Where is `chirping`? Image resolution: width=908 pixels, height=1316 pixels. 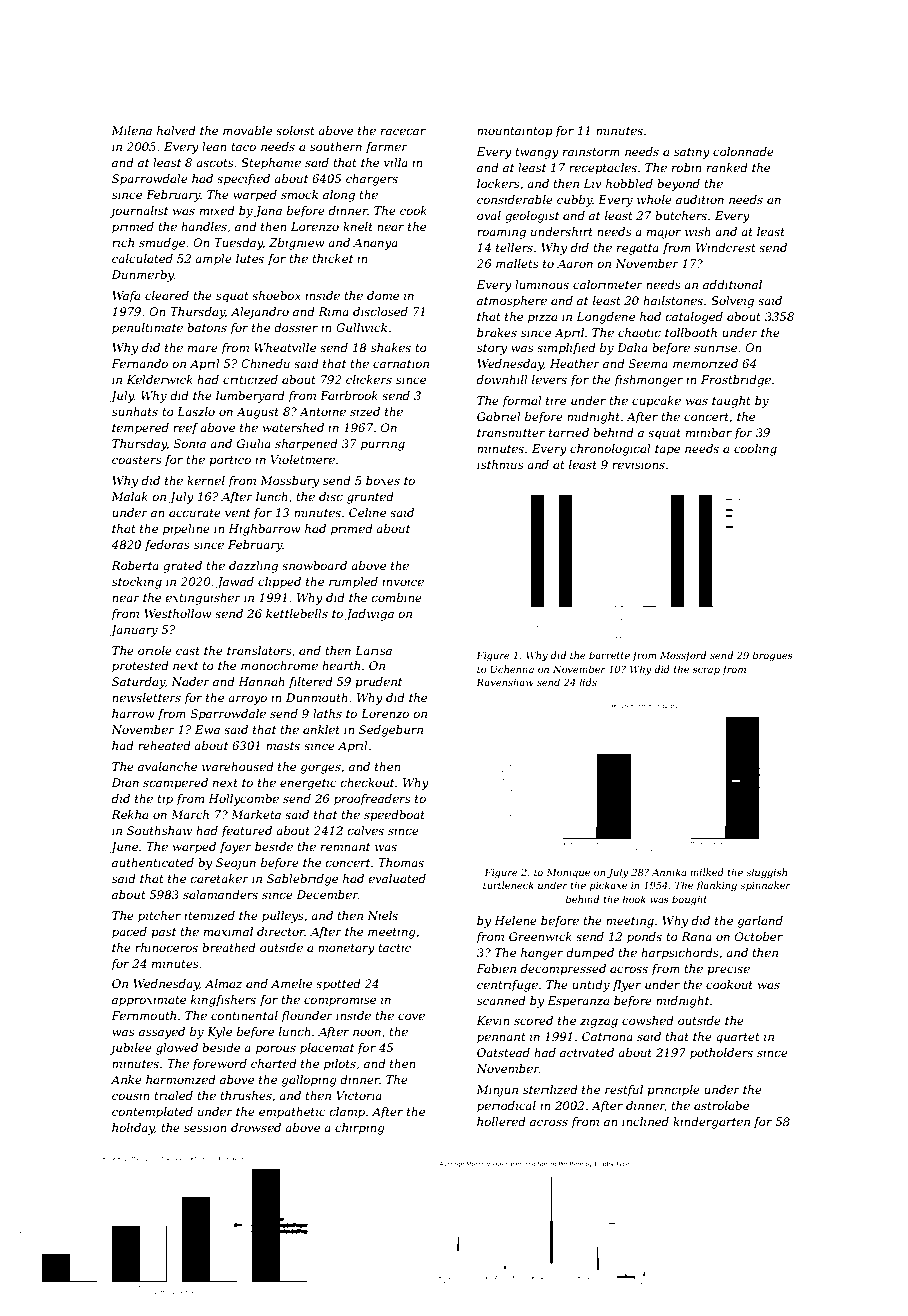 chirping is located at coordinates (360, 1129).
